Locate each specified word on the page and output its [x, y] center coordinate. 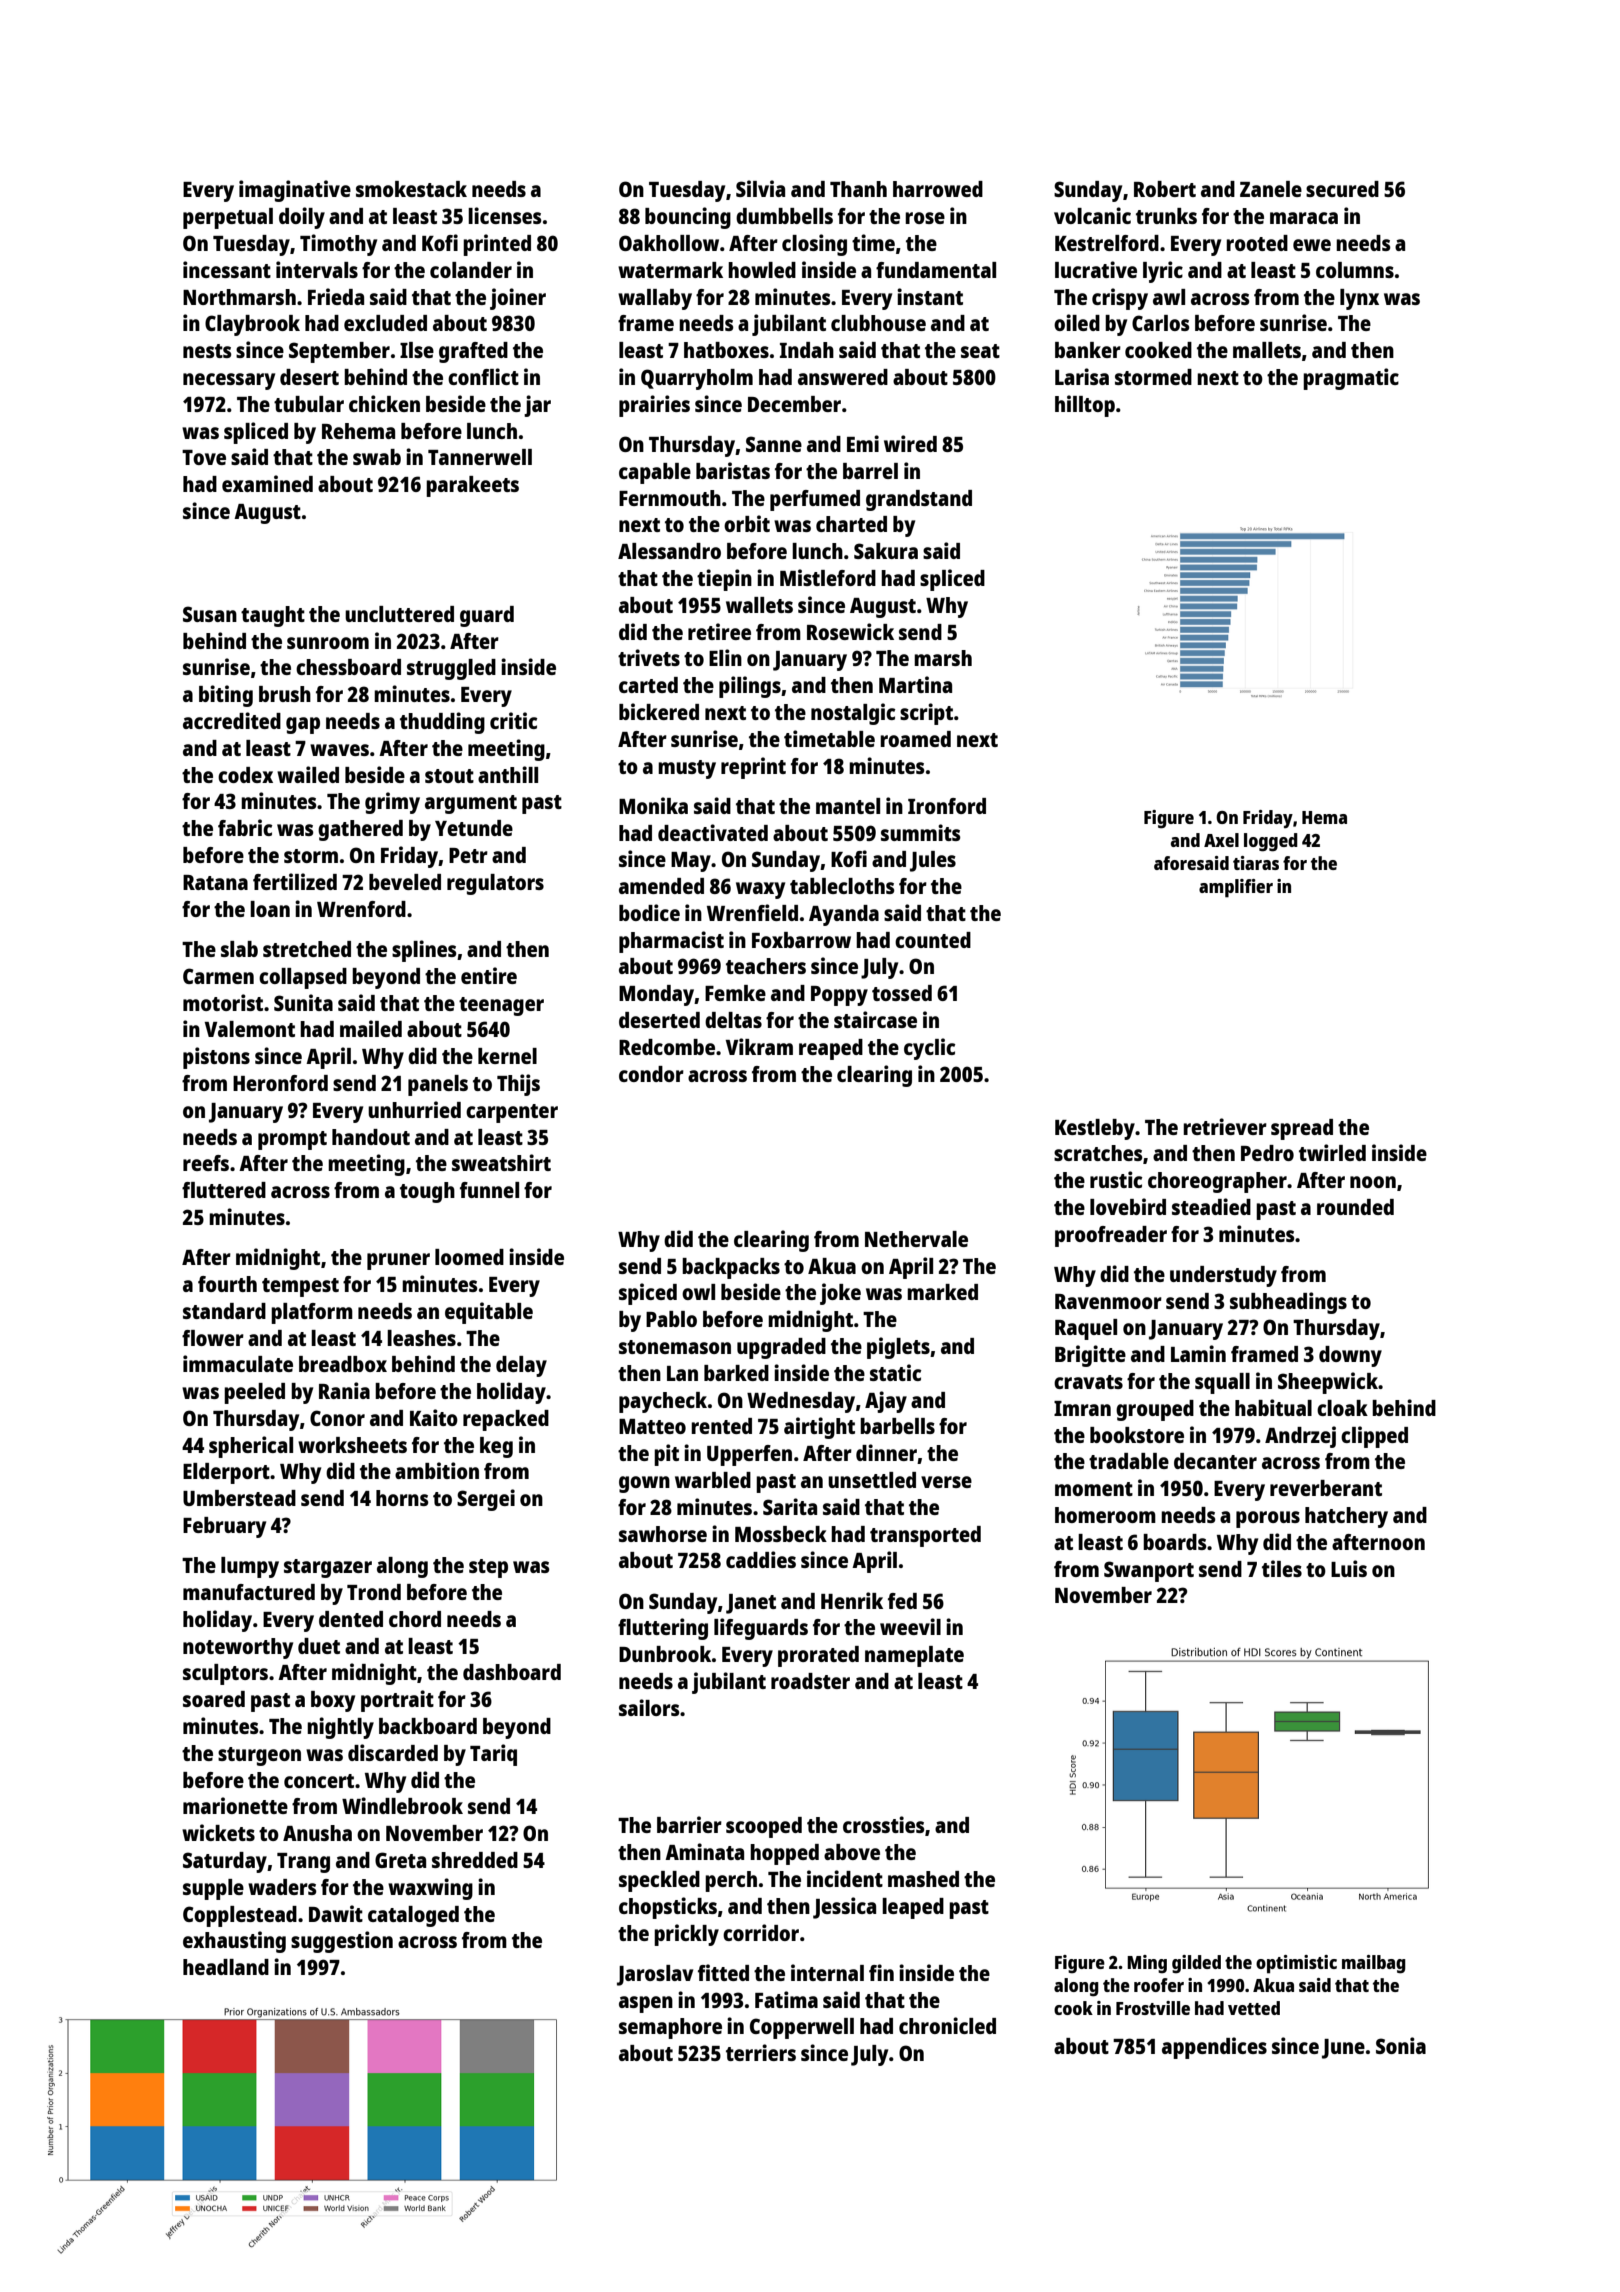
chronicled [947, 2025]
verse [946, 1482]
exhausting [234, 1942]
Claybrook [252, 325]
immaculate [238, 1363]
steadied [1211, 1206]
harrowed [938, 189]
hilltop [1085, 406]
